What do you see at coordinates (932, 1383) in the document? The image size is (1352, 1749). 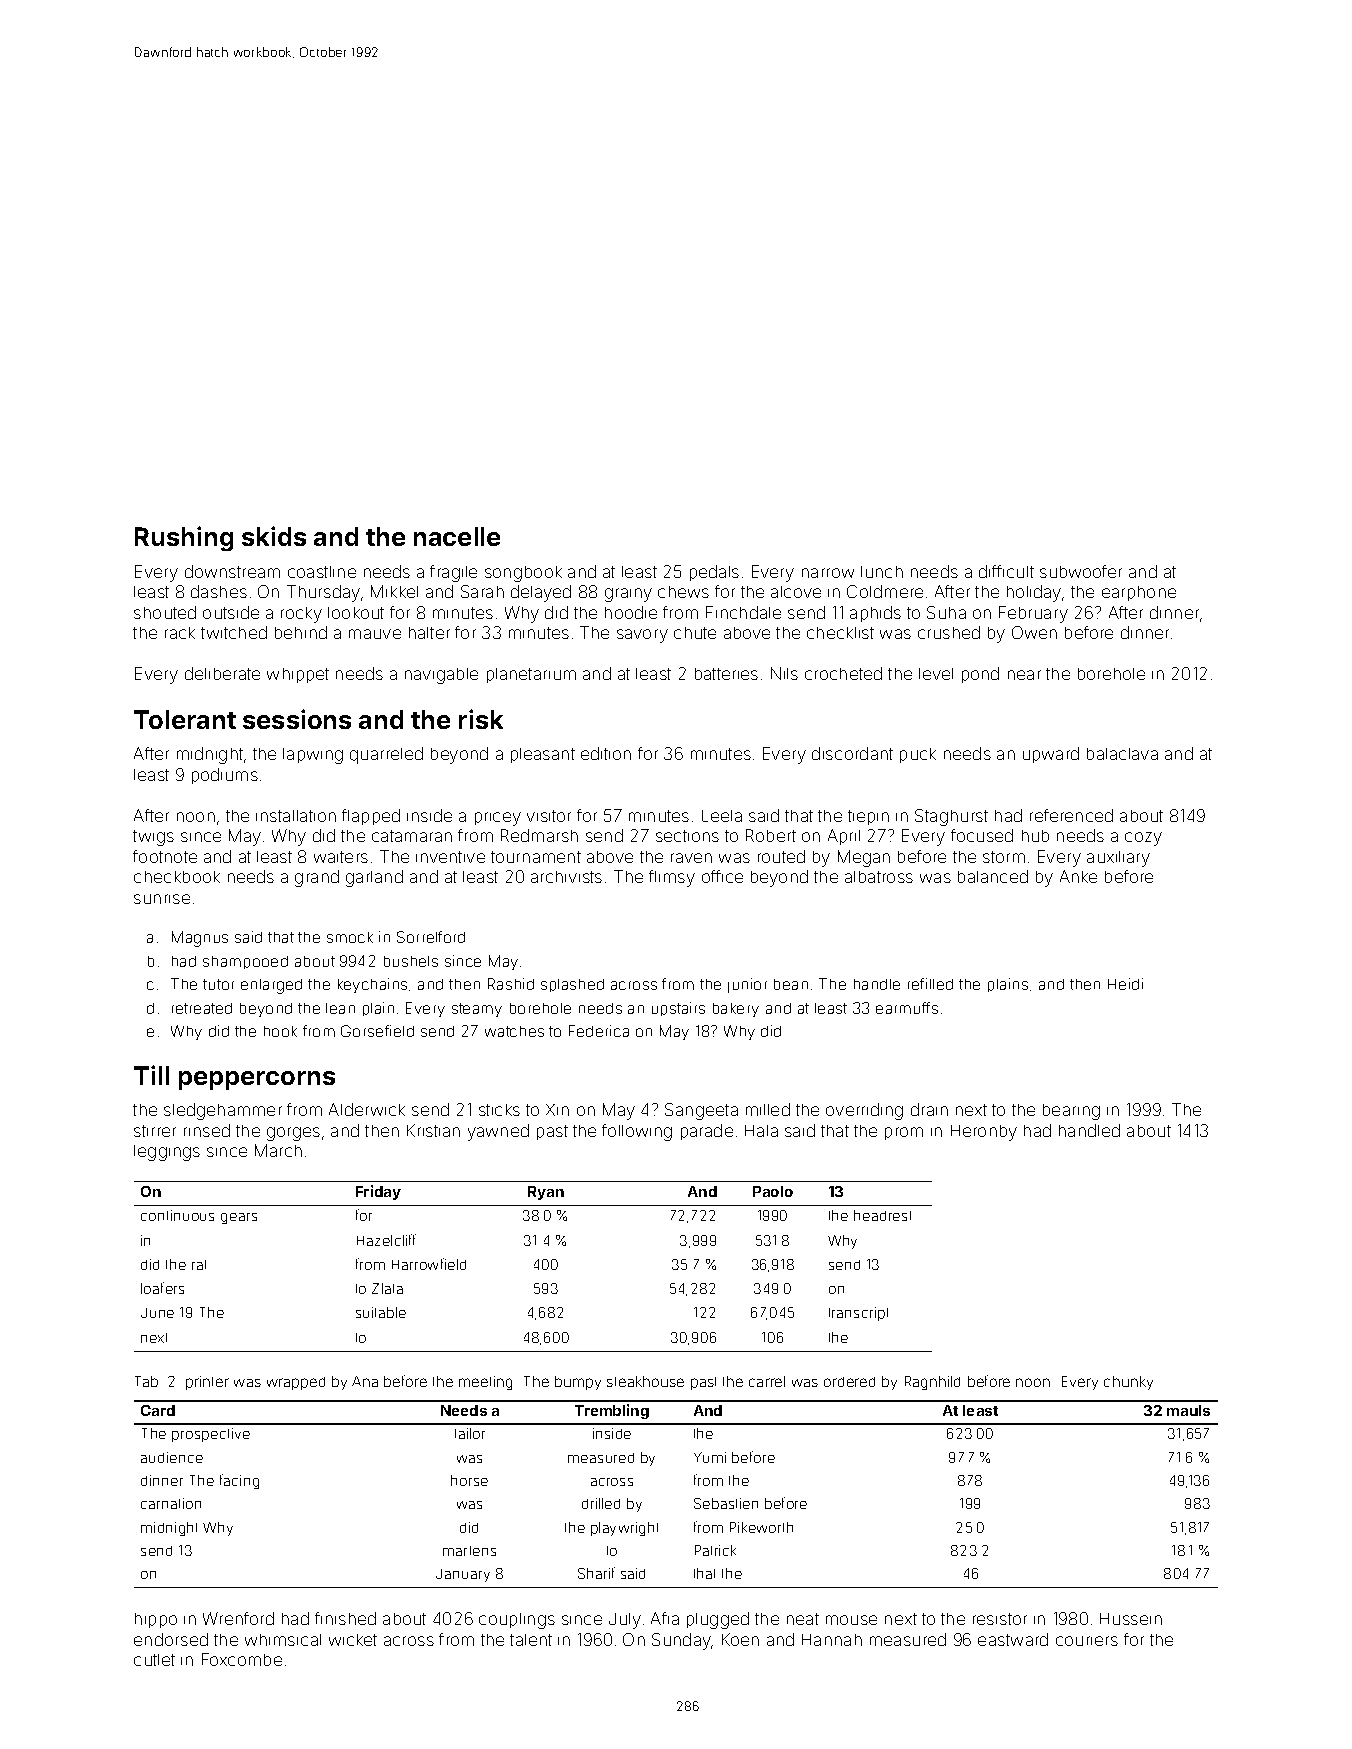 I see `Ragnhild` at bounding box center [932, 1383].
